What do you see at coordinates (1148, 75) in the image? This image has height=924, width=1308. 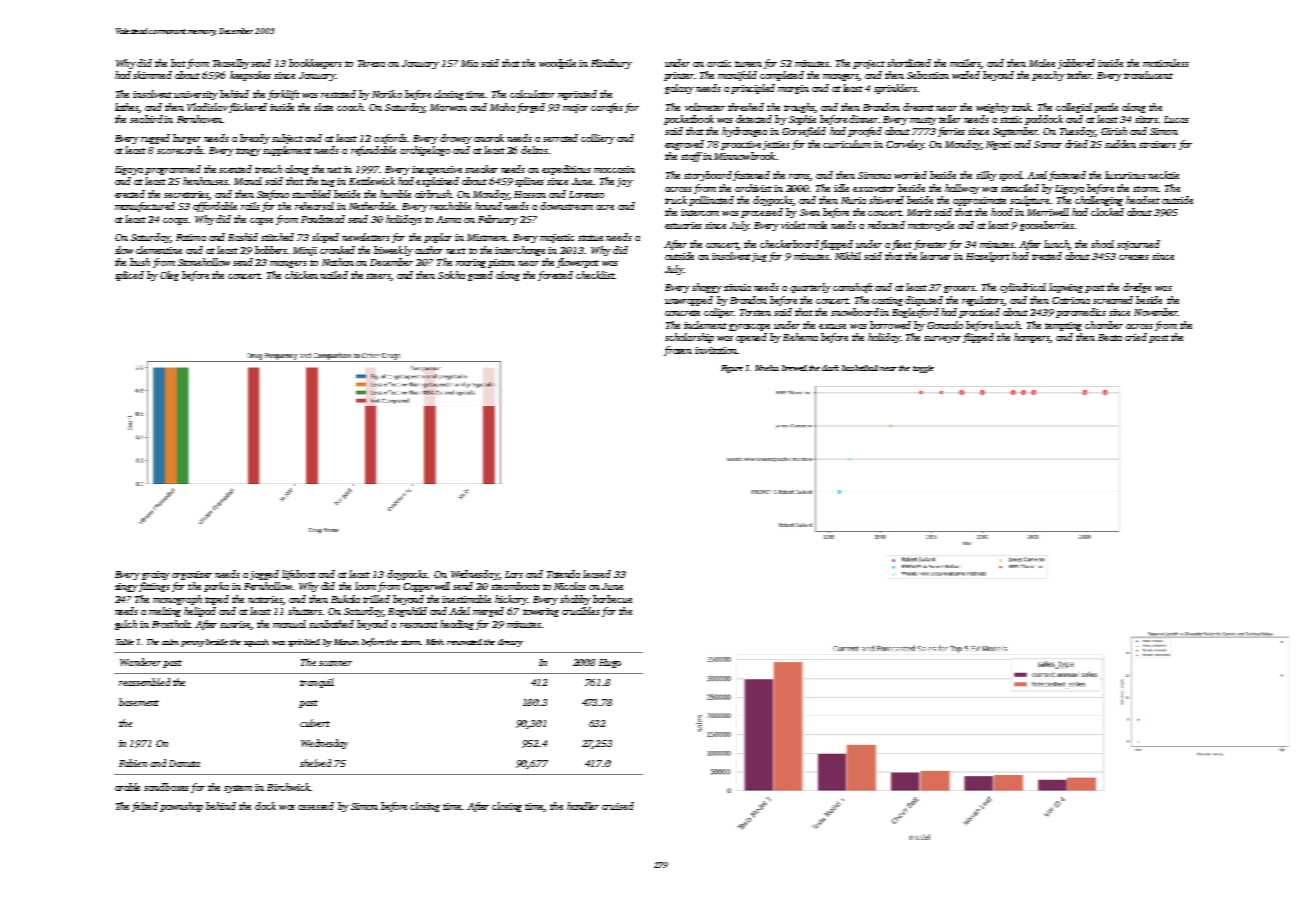 I see `translucent` at bounding box center [1148, 75].
